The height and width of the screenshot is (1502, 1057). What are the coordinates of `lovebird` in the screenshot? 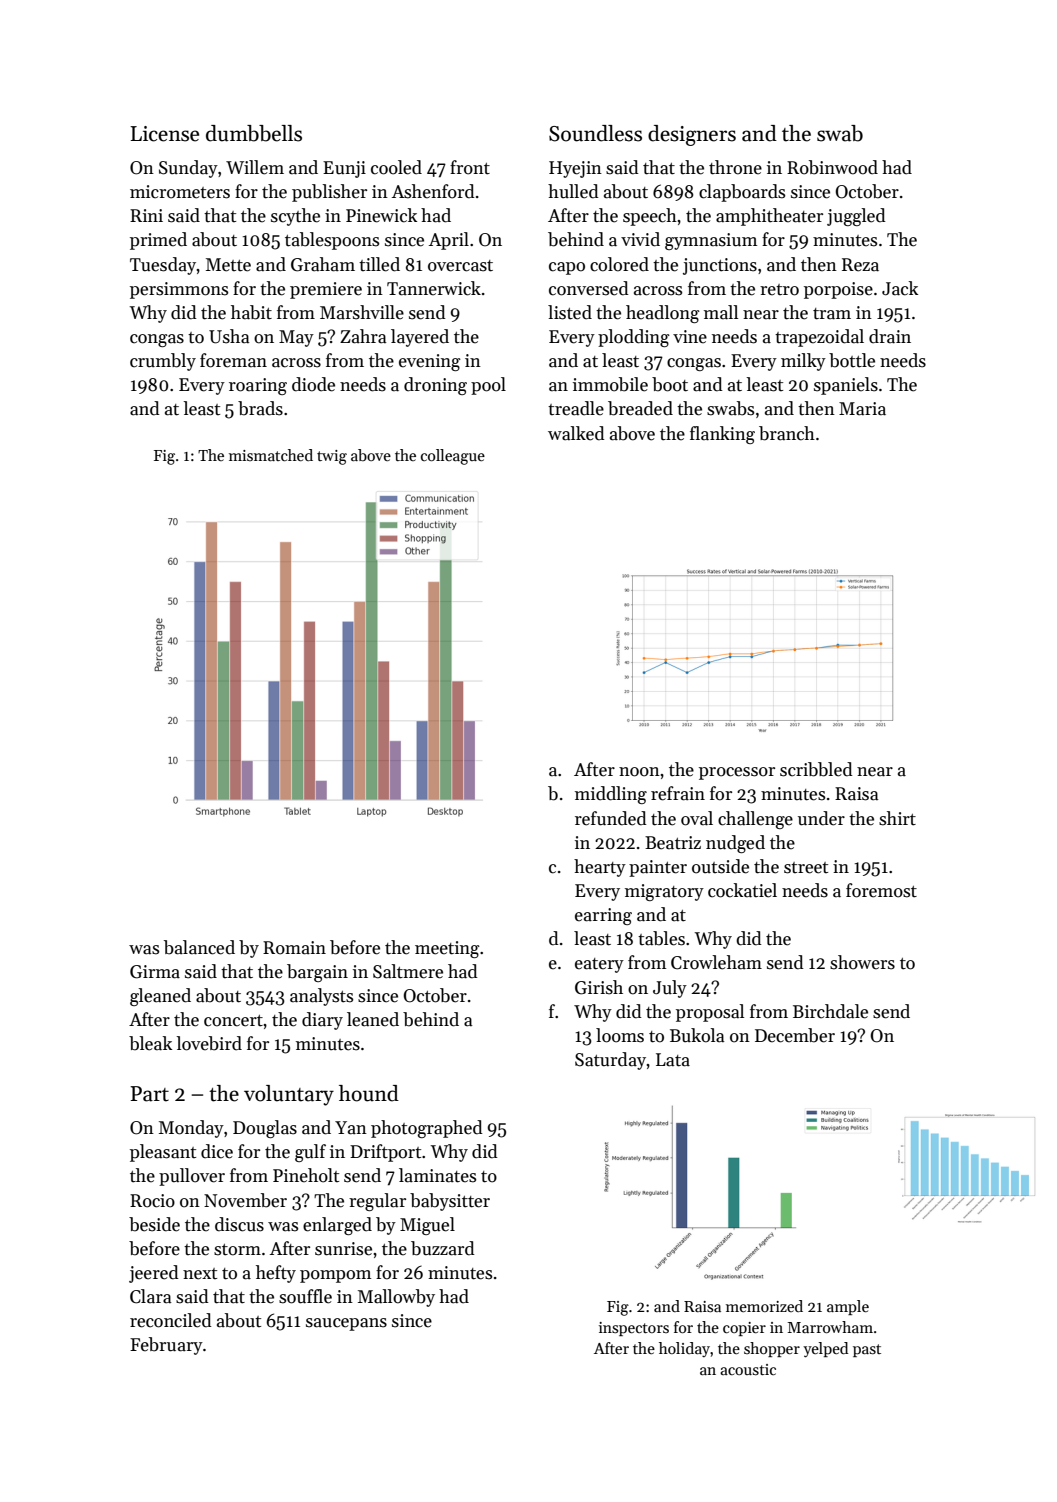 It's located at (209, 1043).
